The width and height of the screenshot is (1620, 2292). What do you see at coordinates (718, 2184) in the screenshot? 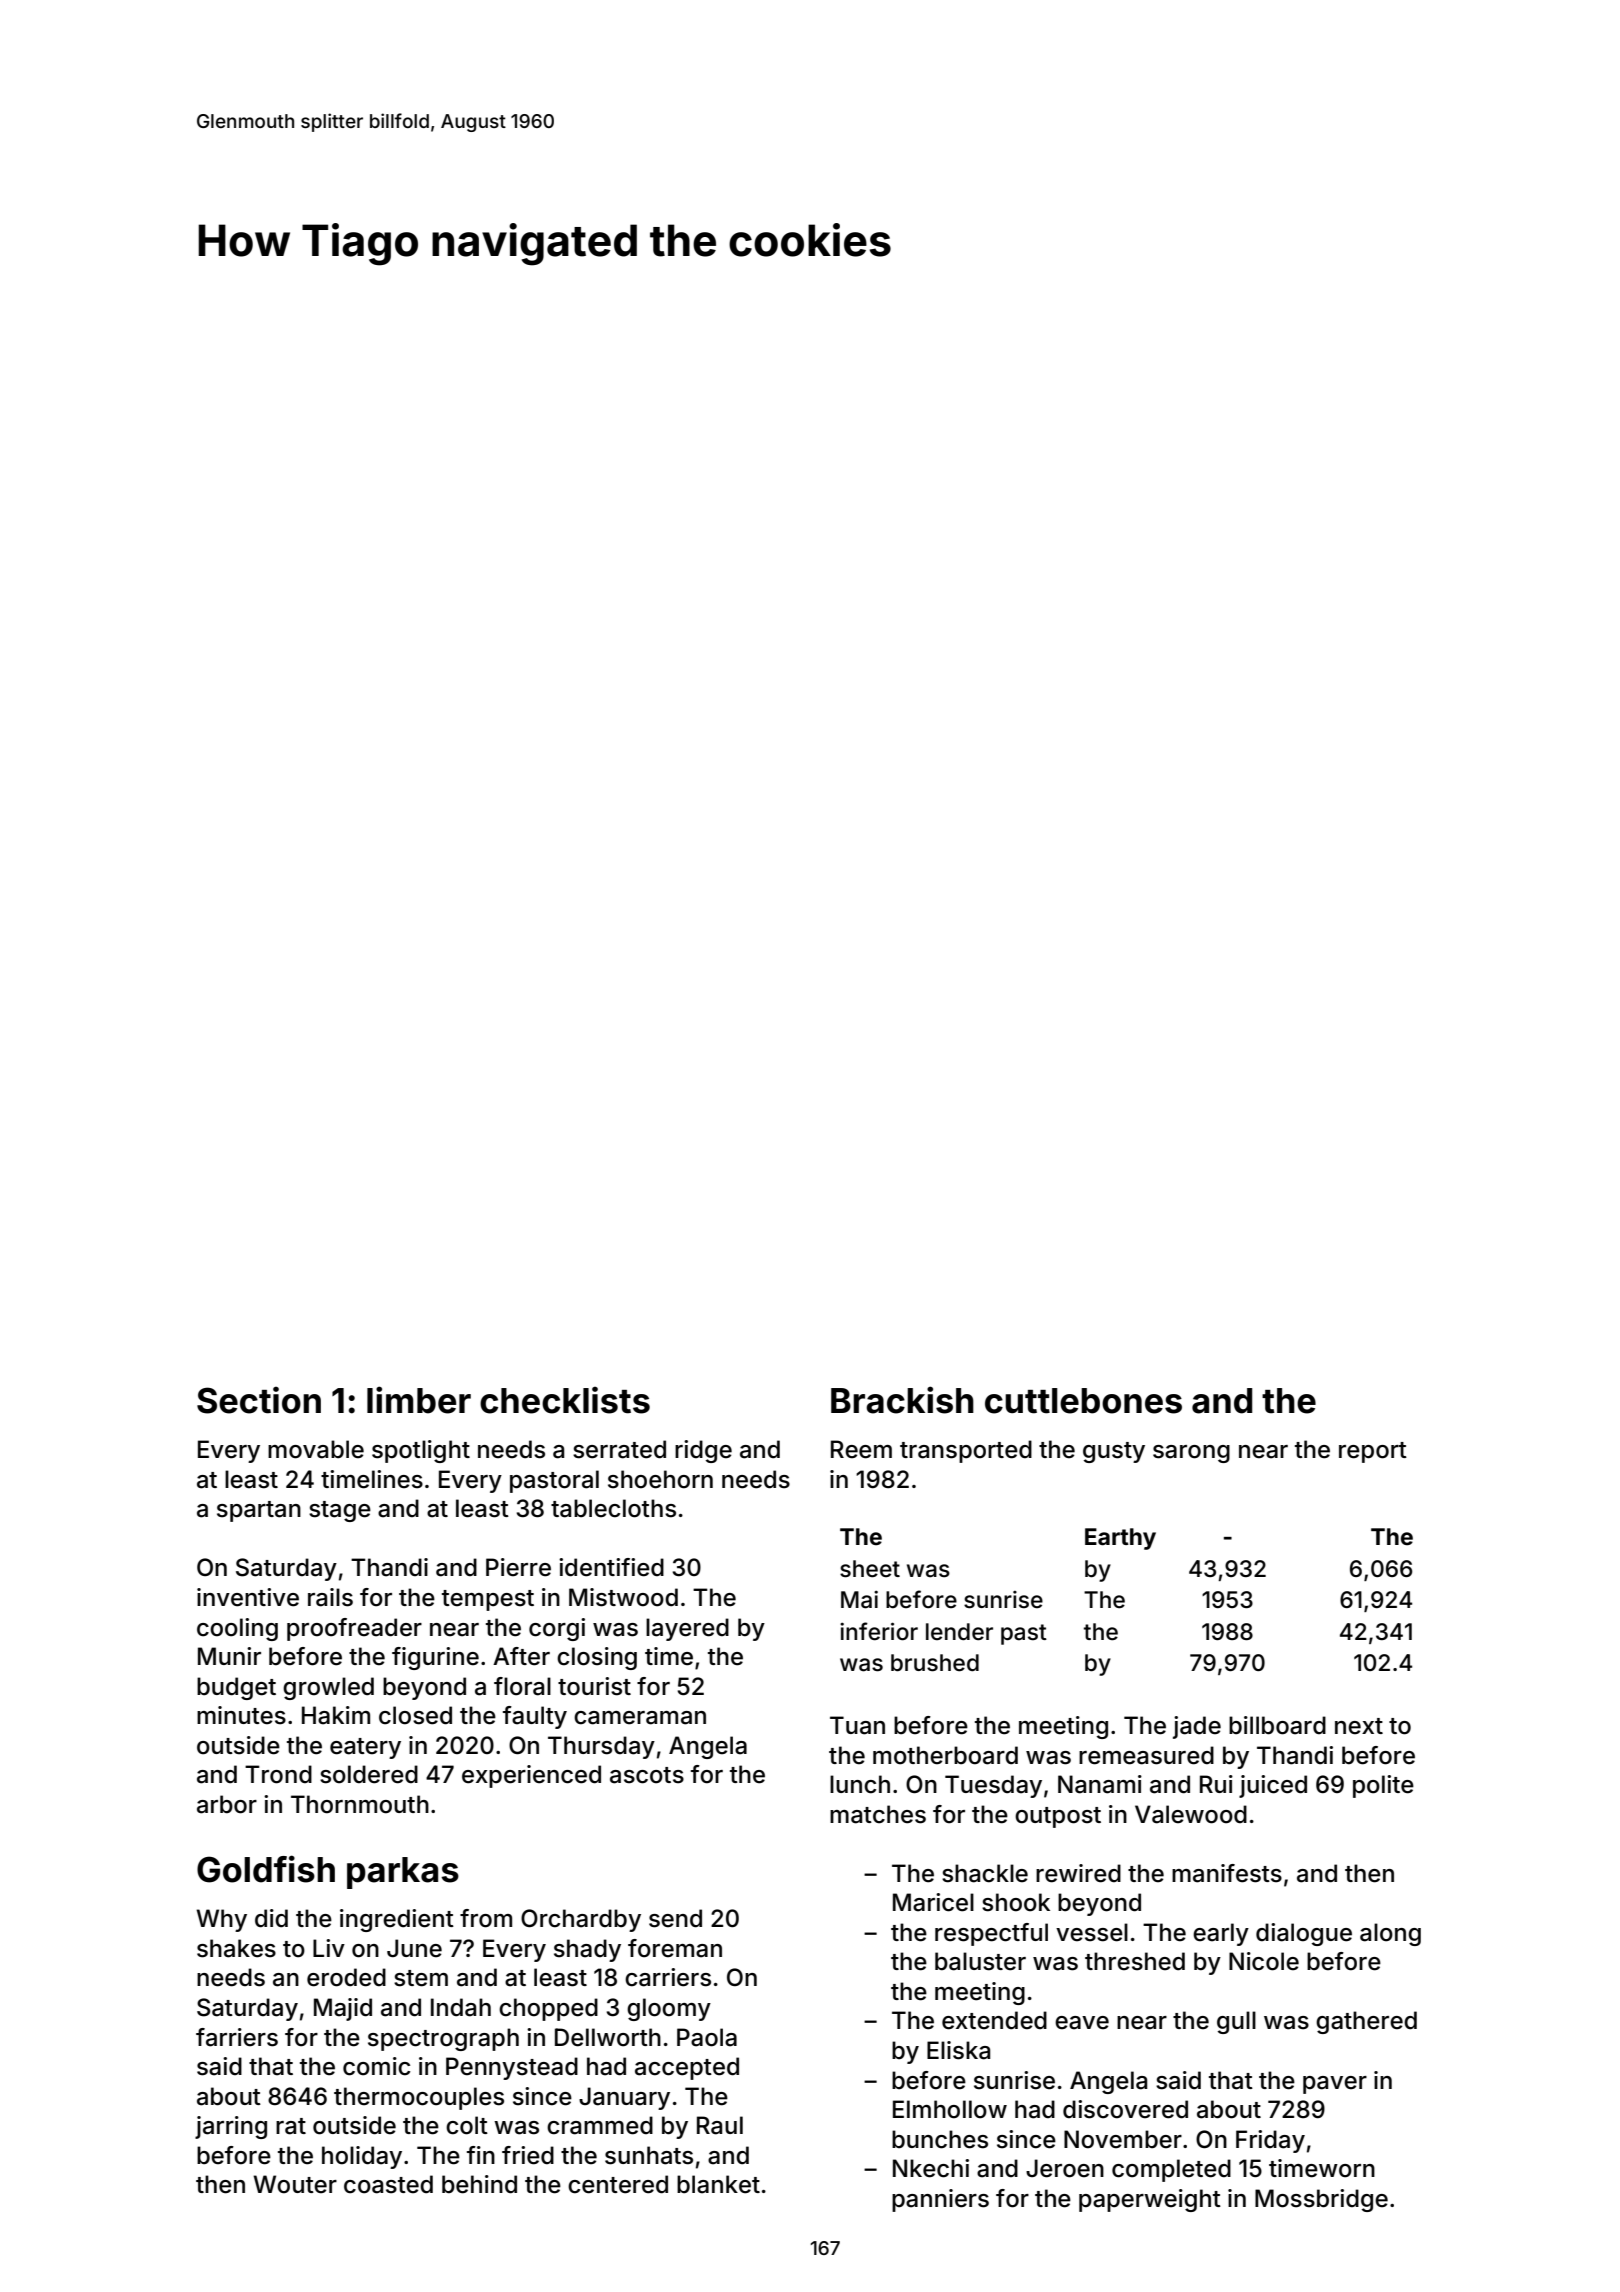
I see `blanket` at bounding box center [718, 2184].
